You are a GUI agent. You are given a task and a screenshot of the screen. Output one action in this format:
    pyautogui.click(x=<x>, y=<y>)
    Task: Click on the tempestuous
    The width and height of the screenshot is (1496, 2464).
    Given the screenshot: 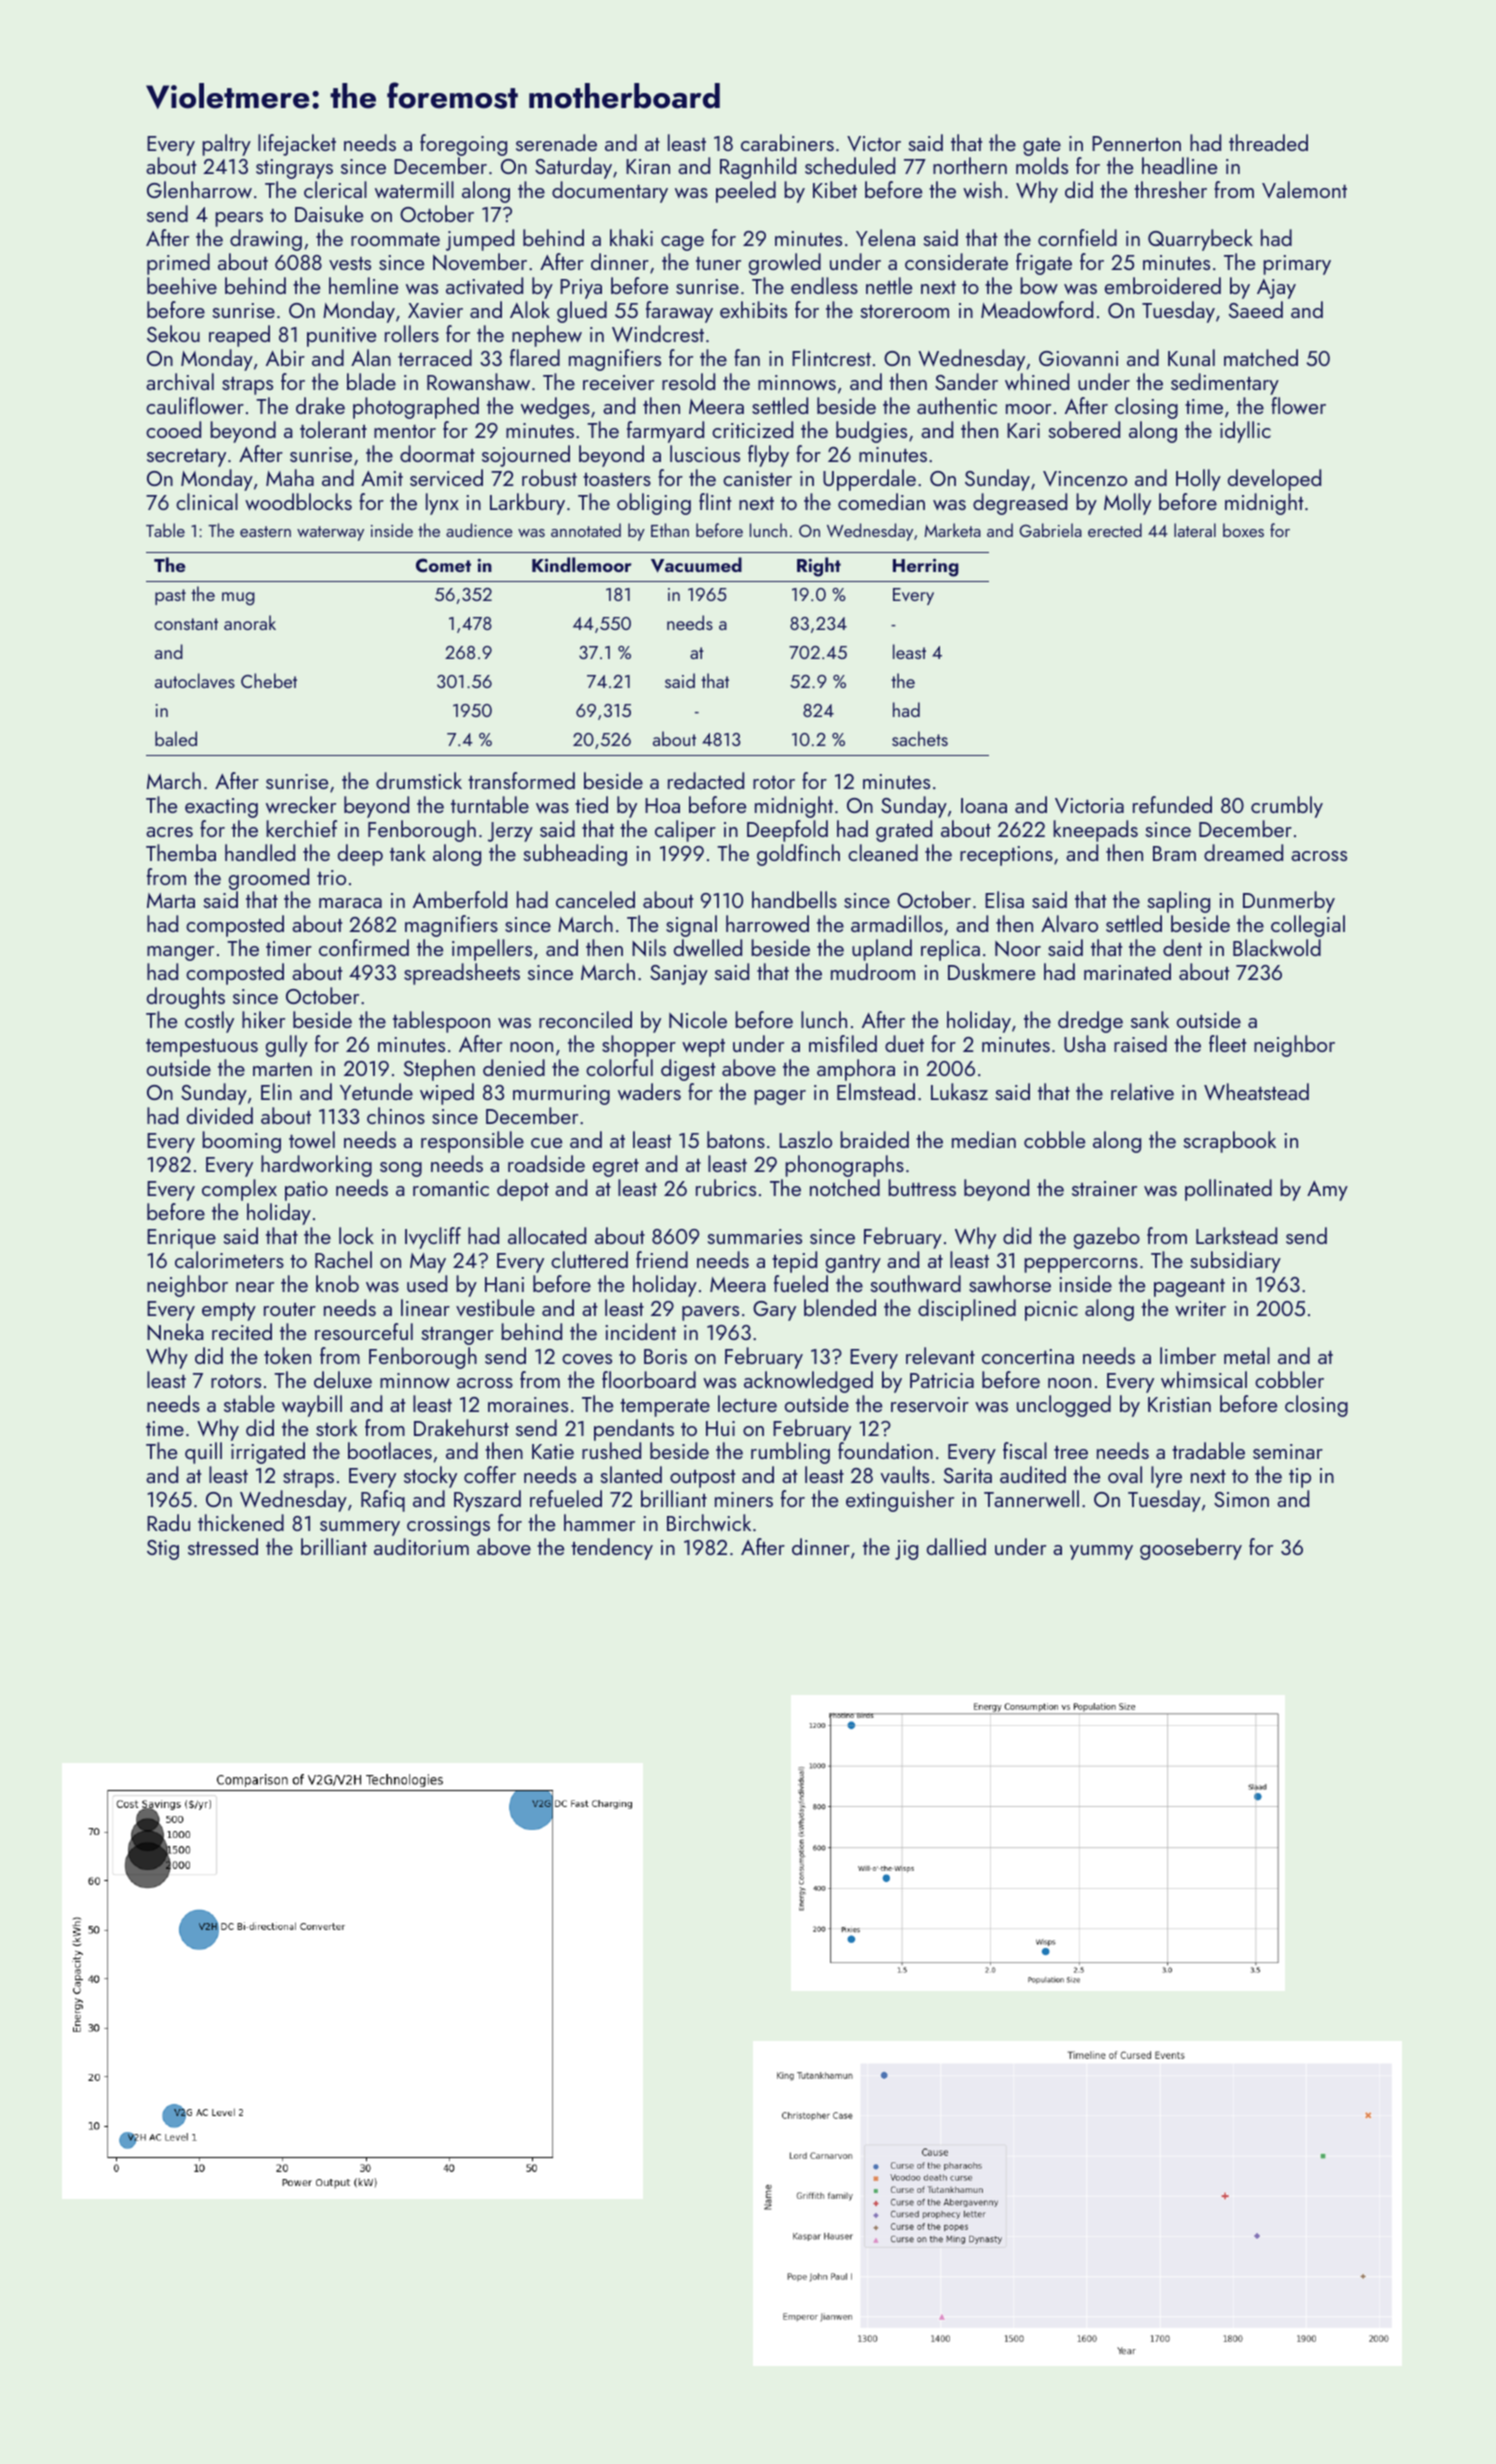 What is the action you would take?
    pyautogui.click(x=202, y=1047)
